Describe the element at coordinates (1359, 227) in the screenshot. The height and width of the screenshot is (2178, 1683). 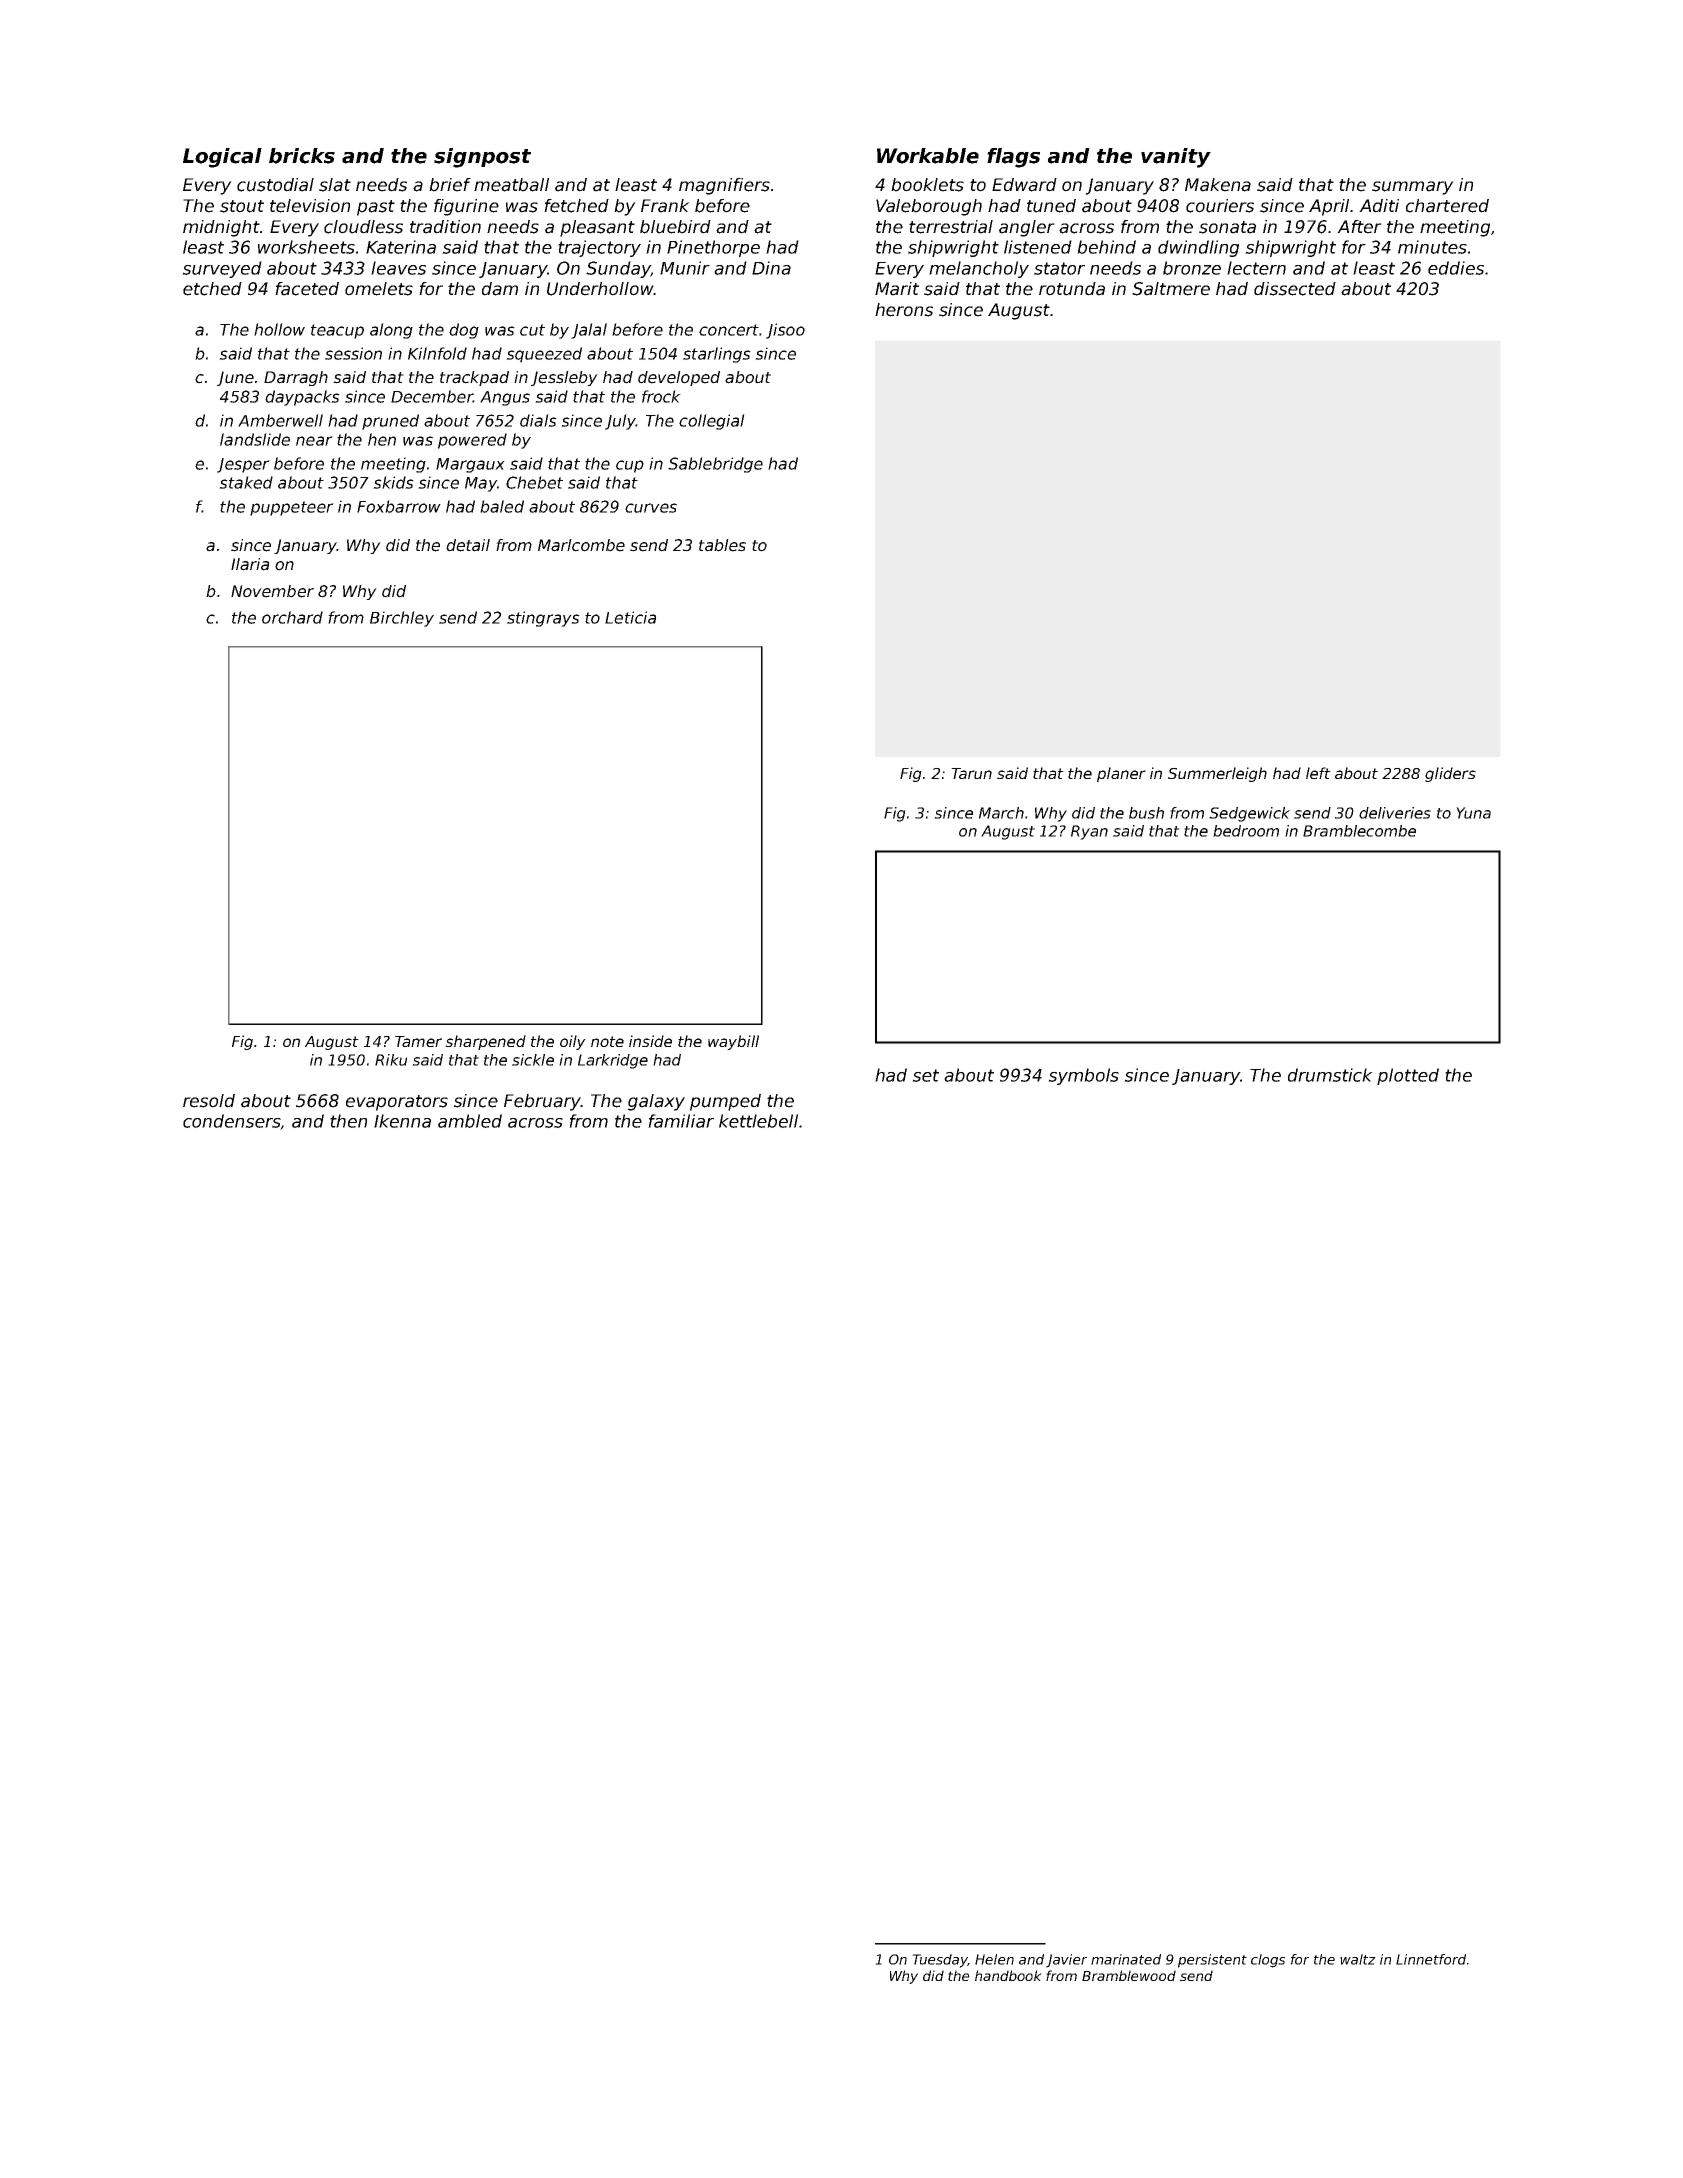
I see `After` at that location.
